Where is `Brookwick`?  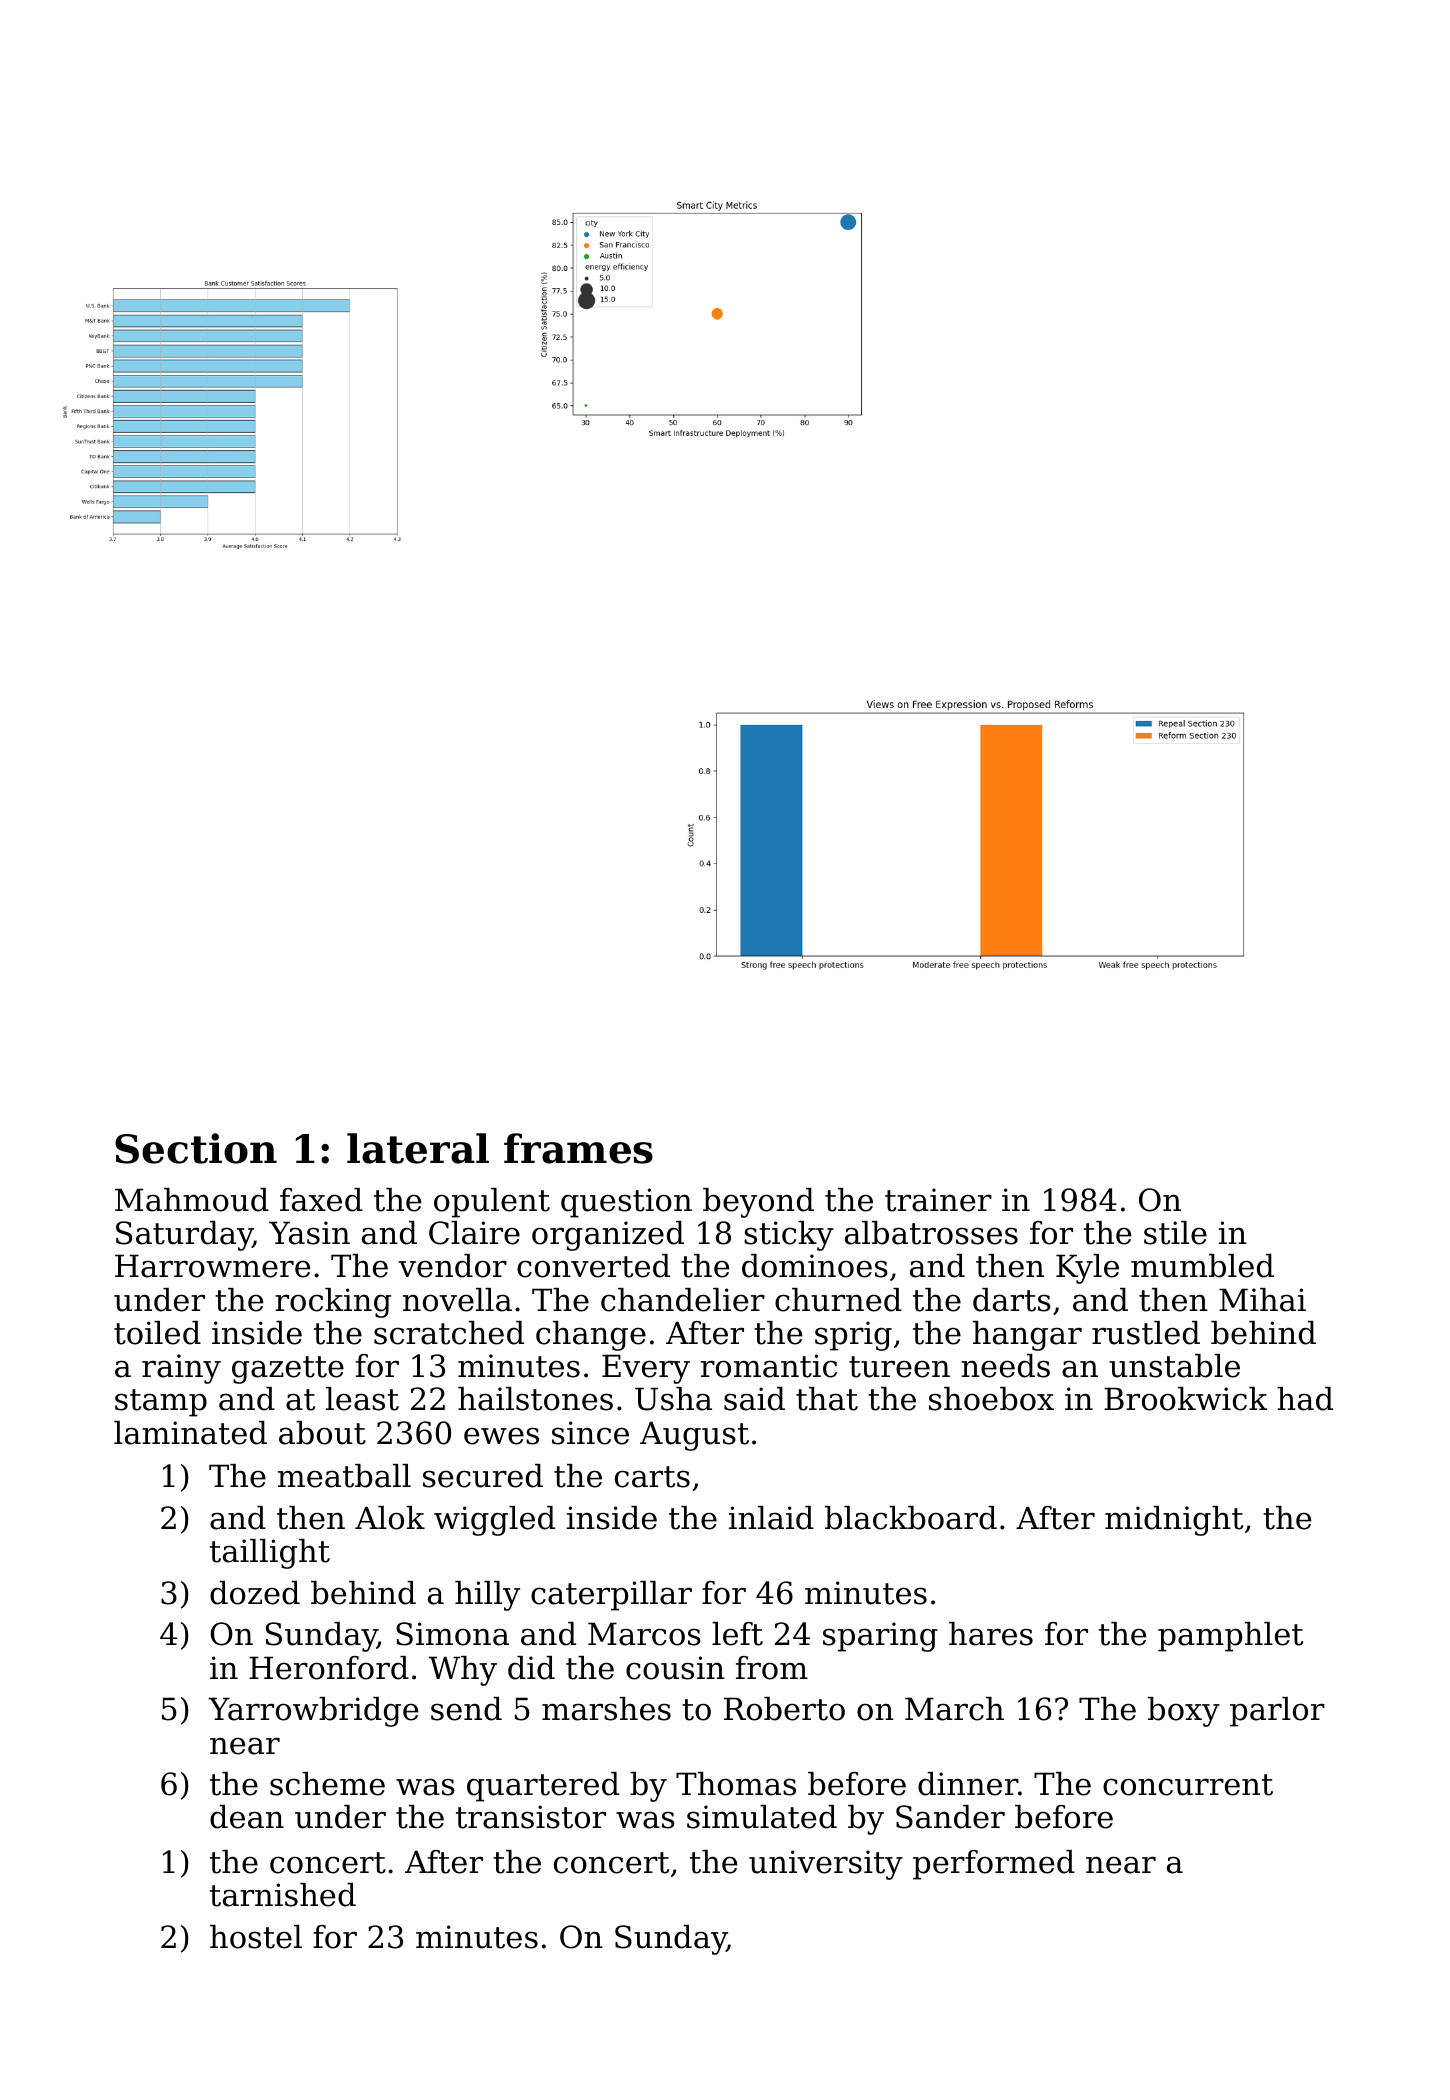 Brookwick is located at coordinates (1185, 1399).
